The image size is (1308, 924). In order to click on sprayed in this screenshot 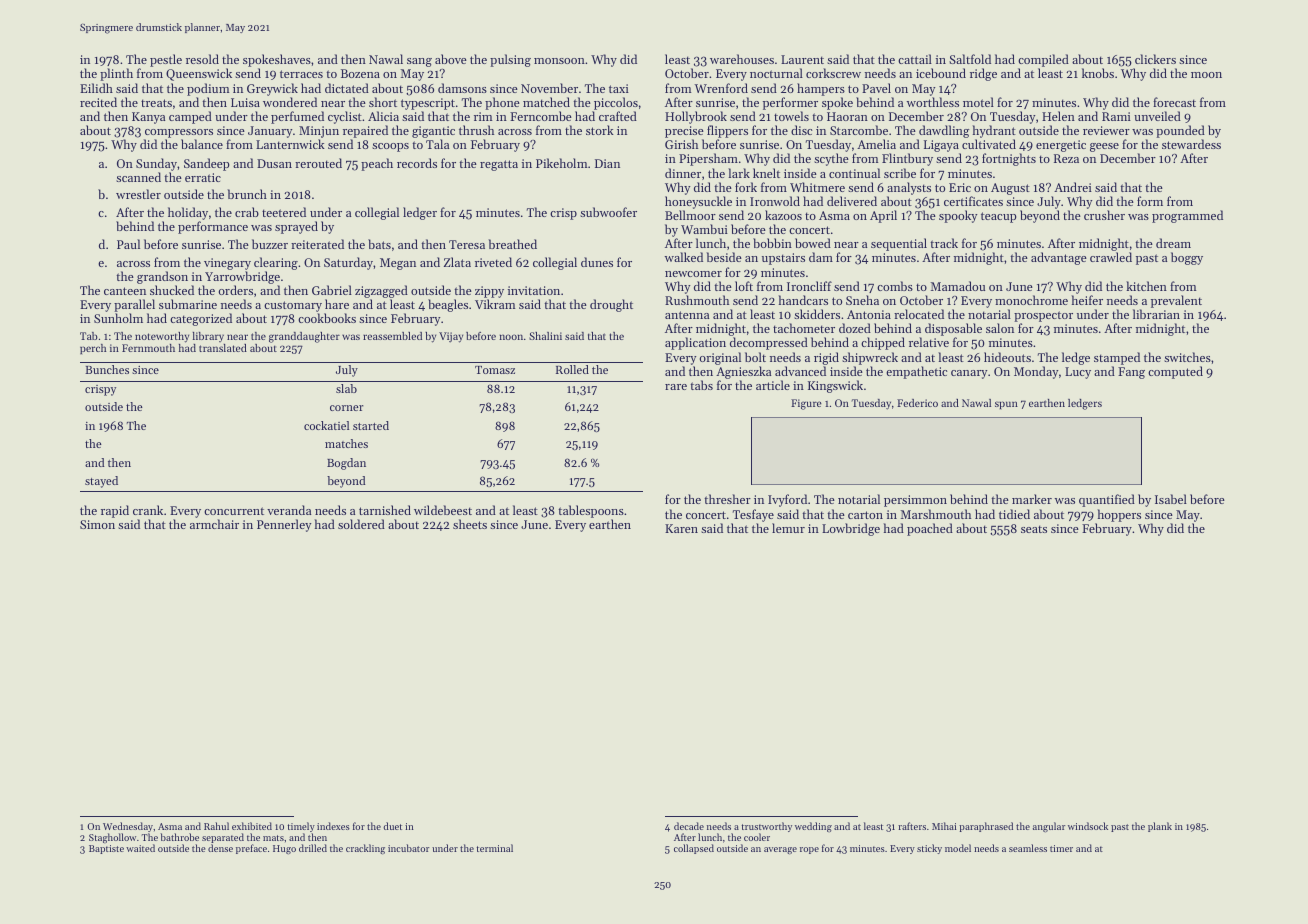, I will do `click(296, 227)`.
